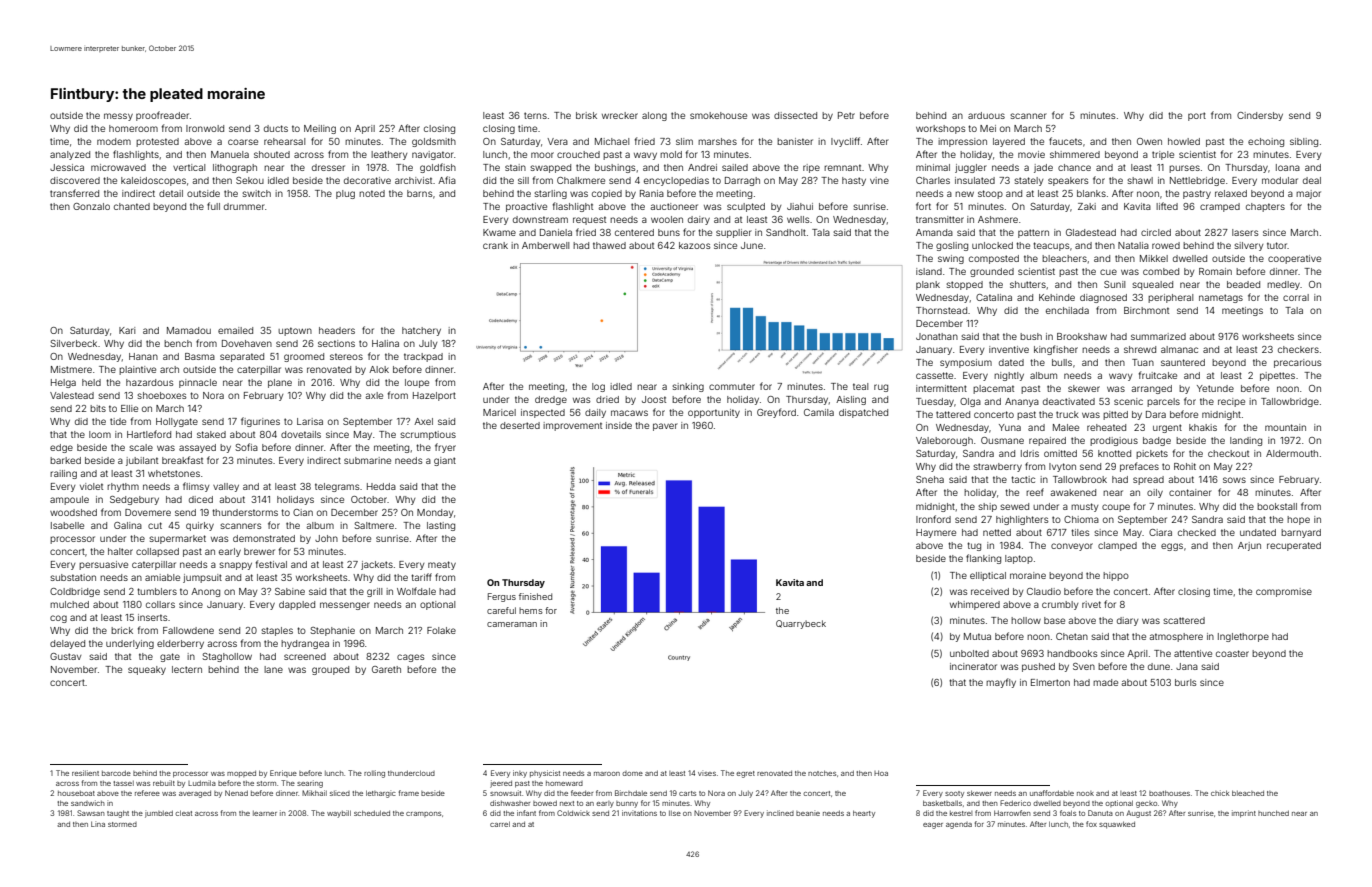 The image size is (1372, 887). I want to click on Yetunde, so click(1215, 388).
